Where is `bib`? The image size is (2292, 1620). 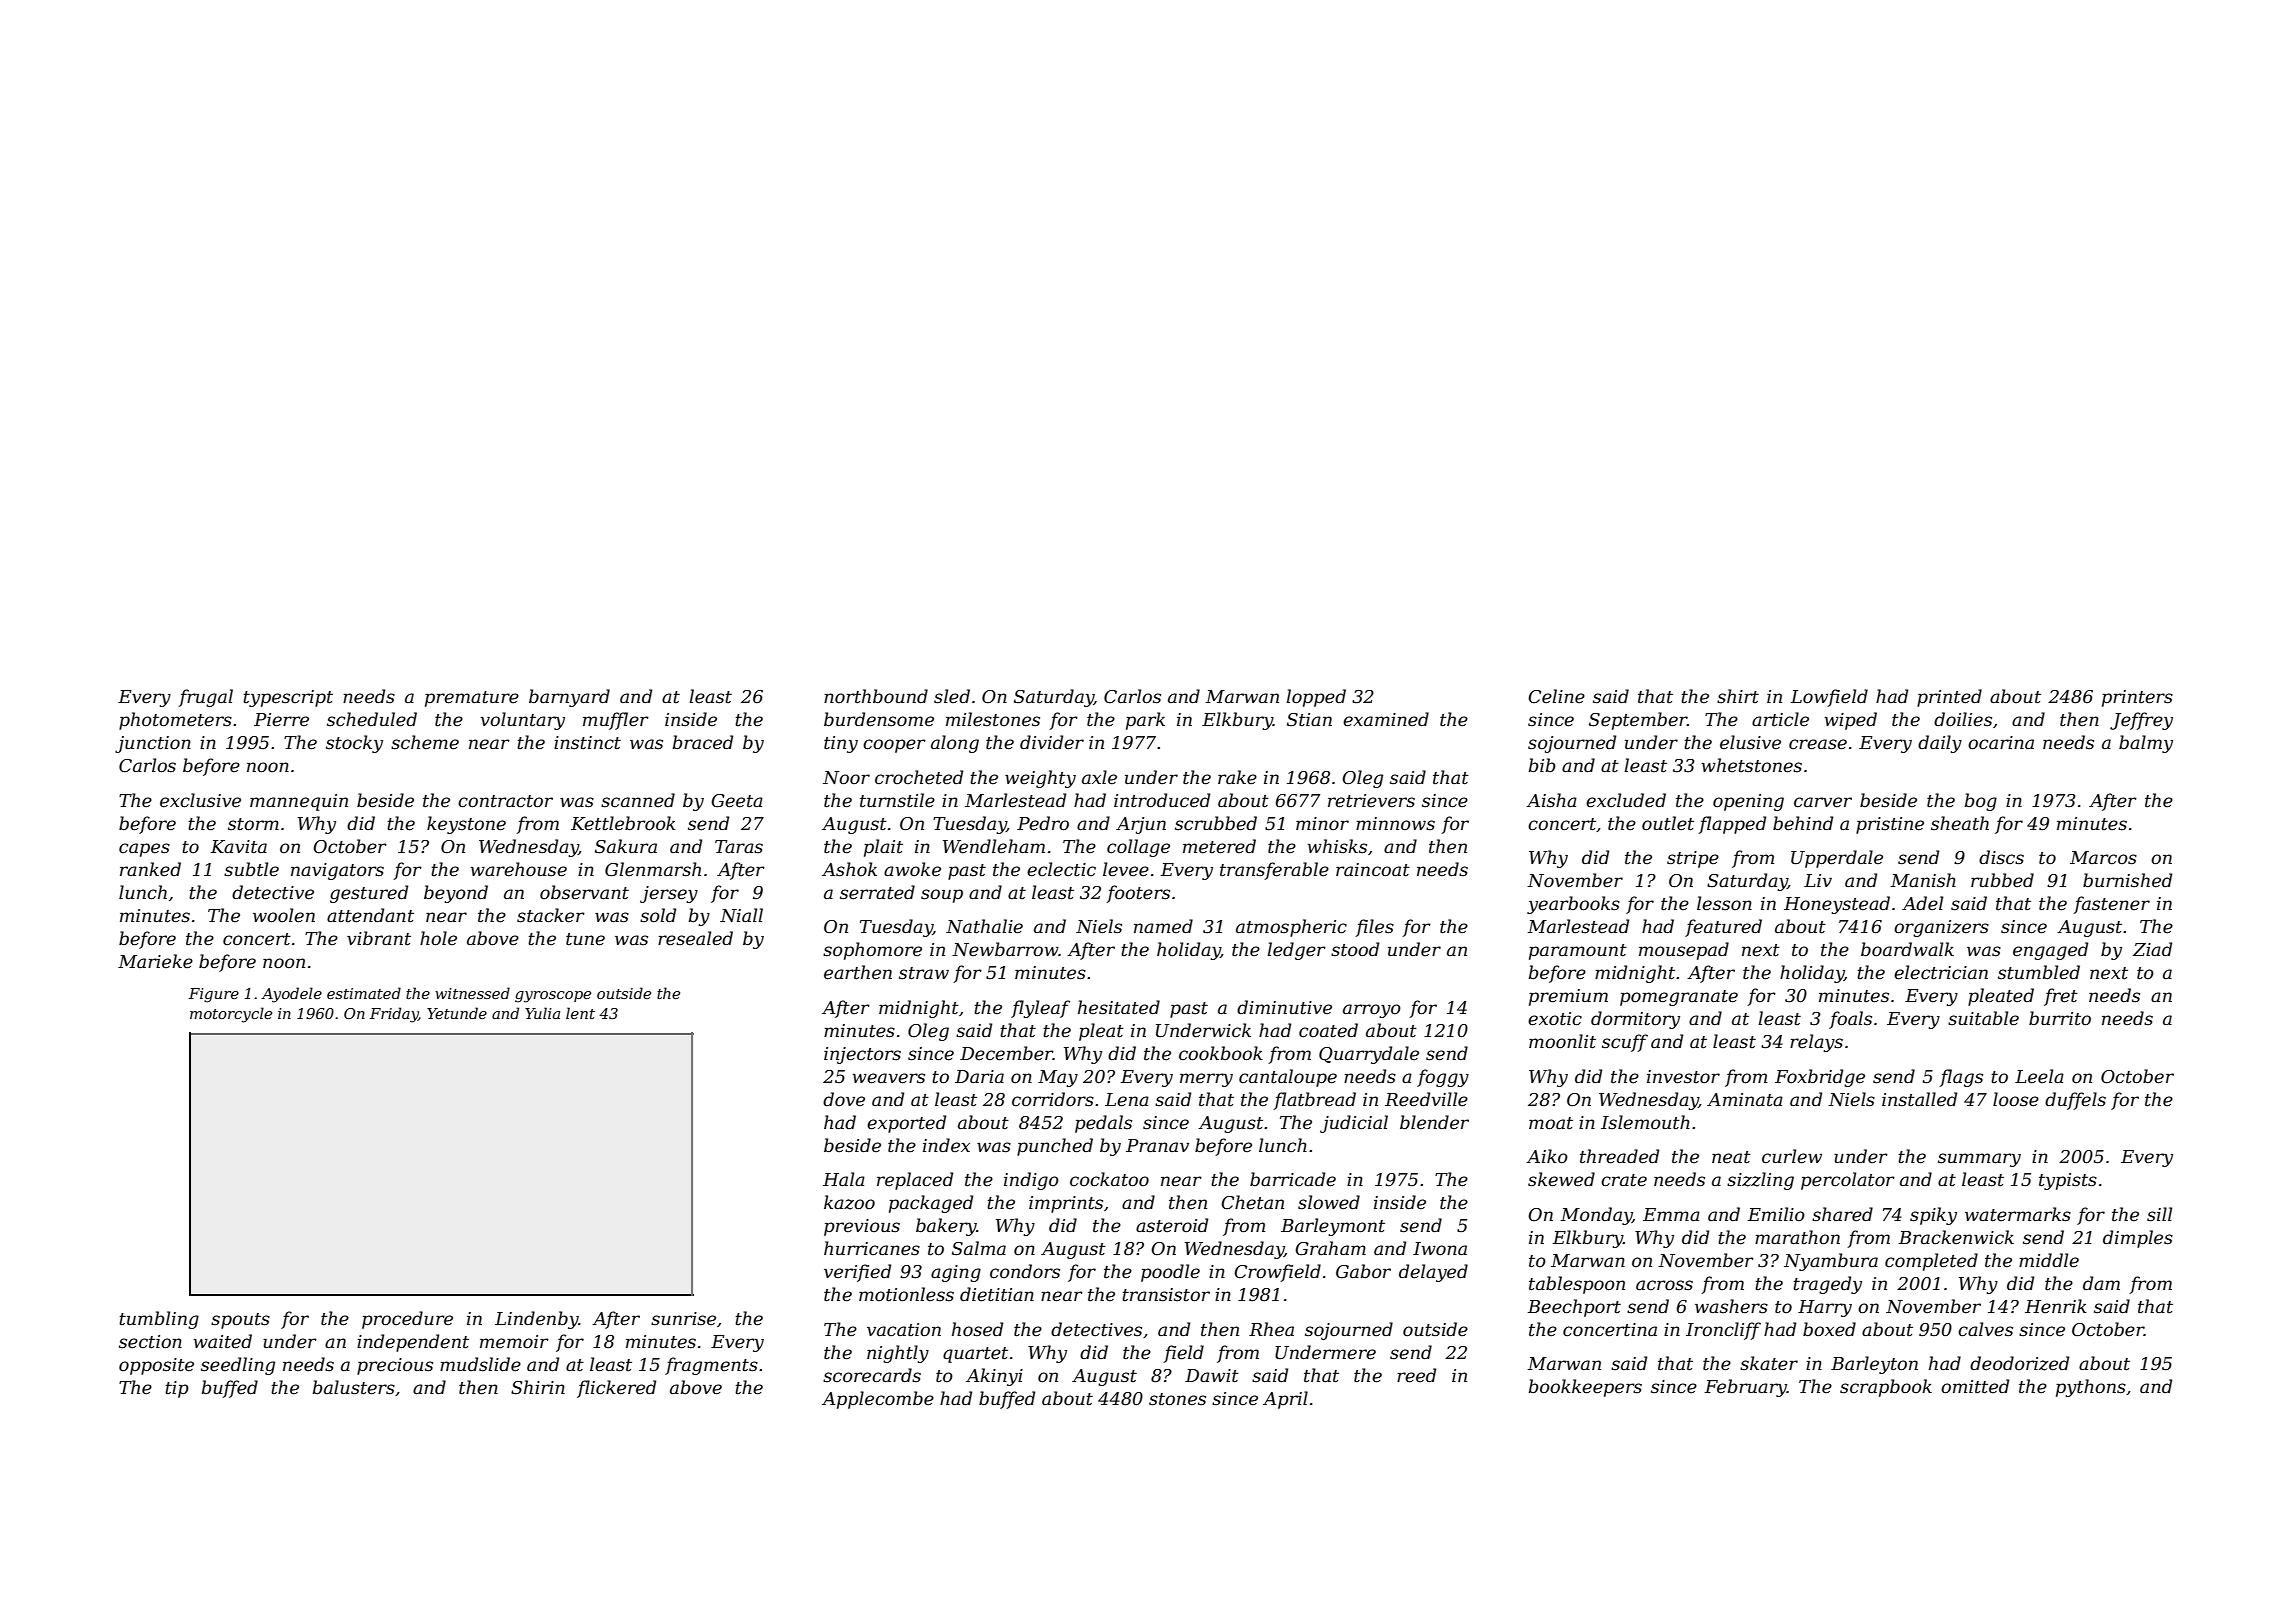 bib is located at coordinates (1542, 765).
